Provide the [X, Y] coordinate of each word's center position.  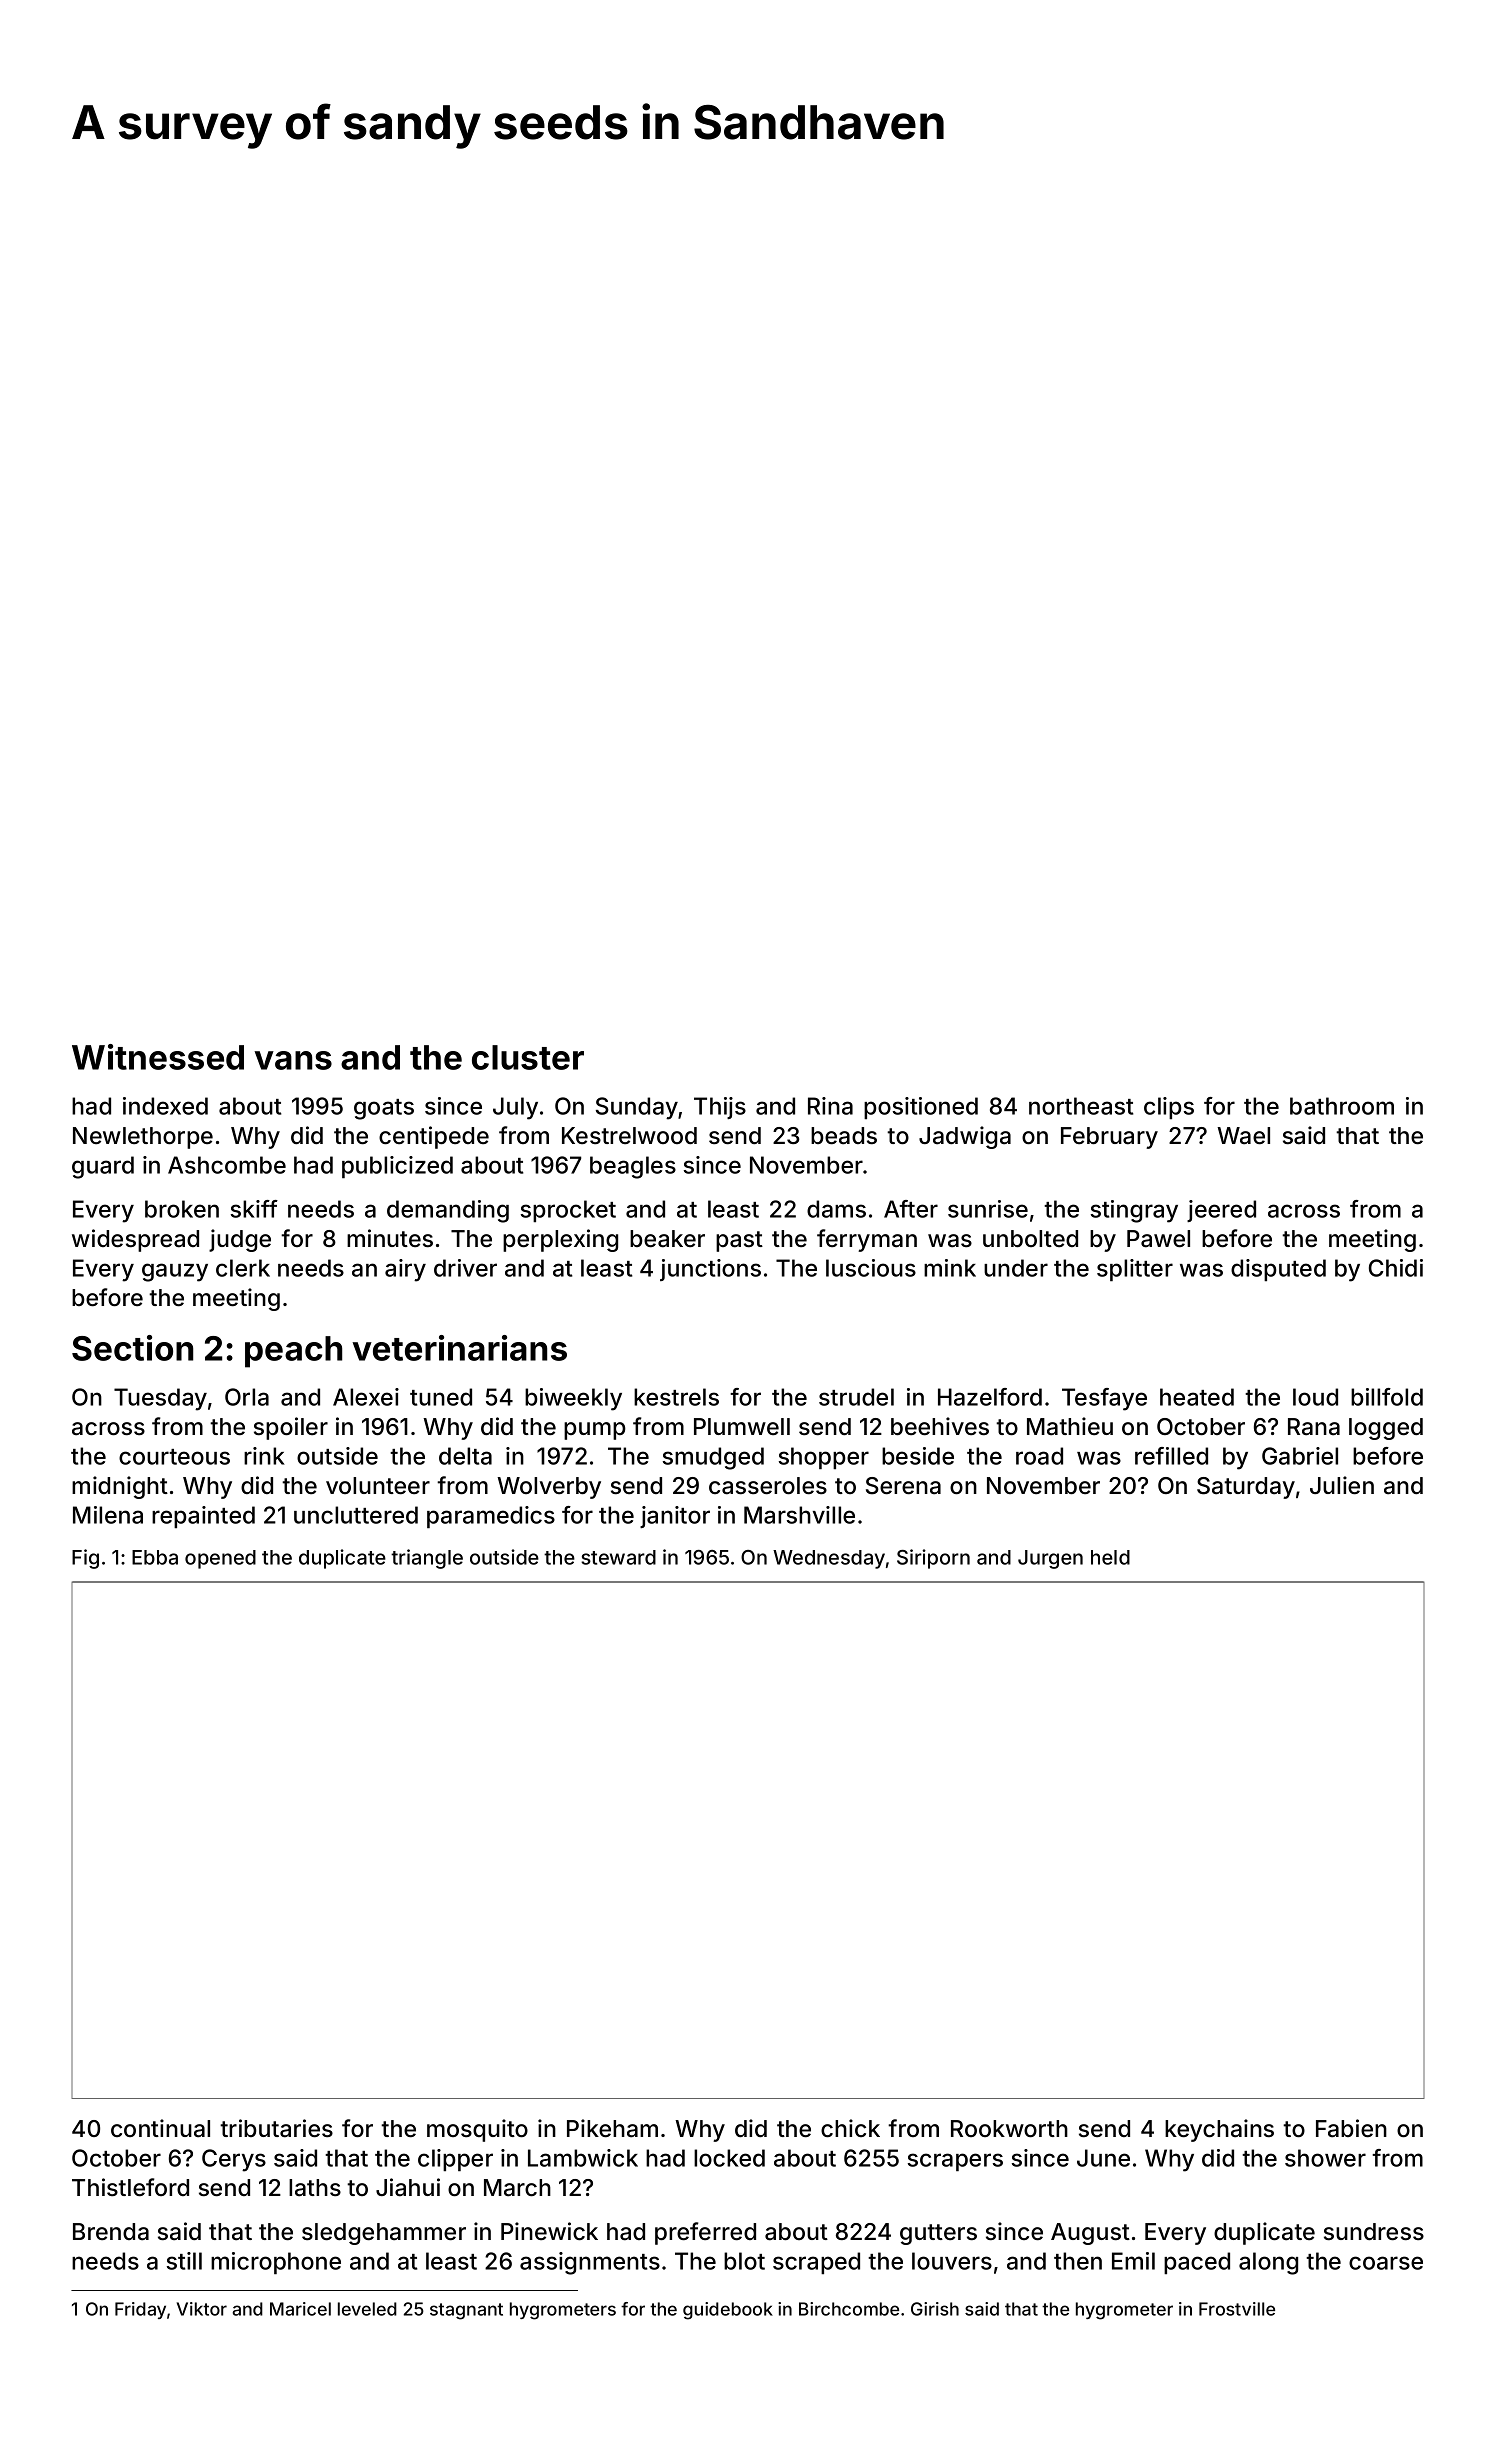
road [1039, 1456]
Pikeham [612, 2128]
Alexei [366, 1397]
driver [465, 1268]
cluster [528, 1057]
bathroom [1342, 1106]
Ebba [155, 1557]
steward [618, 1557]
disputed [1278, 1270]
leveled [367, 2309]
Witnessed [158, 1057]
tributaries [276, 2128]
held [1110, 1557]
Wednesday [829, 1559]
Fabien [1351, 2128]
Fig [85, 1559]
